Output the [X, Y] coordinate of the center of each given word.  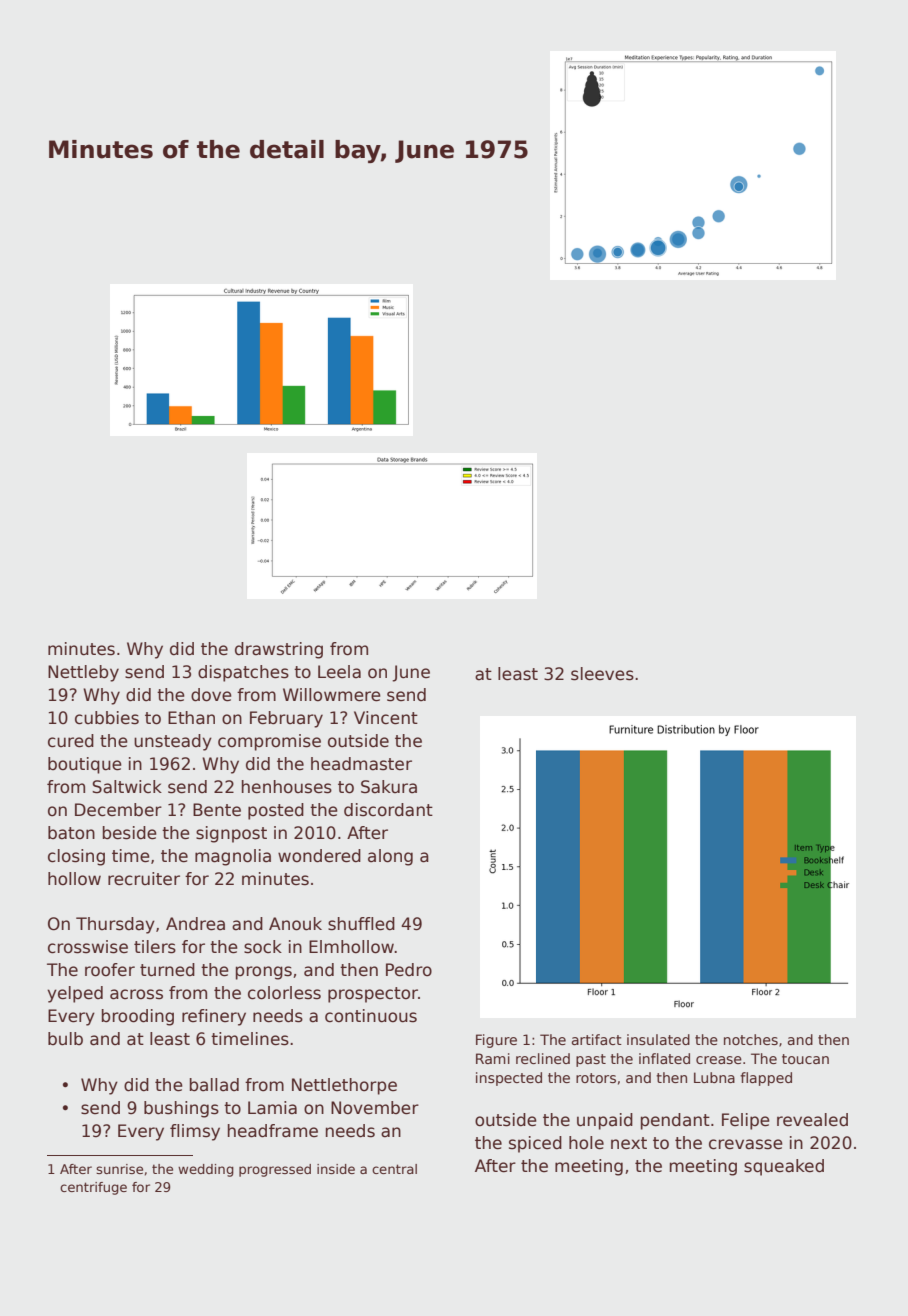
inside [336, 1169]
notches [751, 1039]
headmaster [361, 764]
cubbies [107, 718]
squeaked [784, 1167]
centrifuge [93, 1188]
